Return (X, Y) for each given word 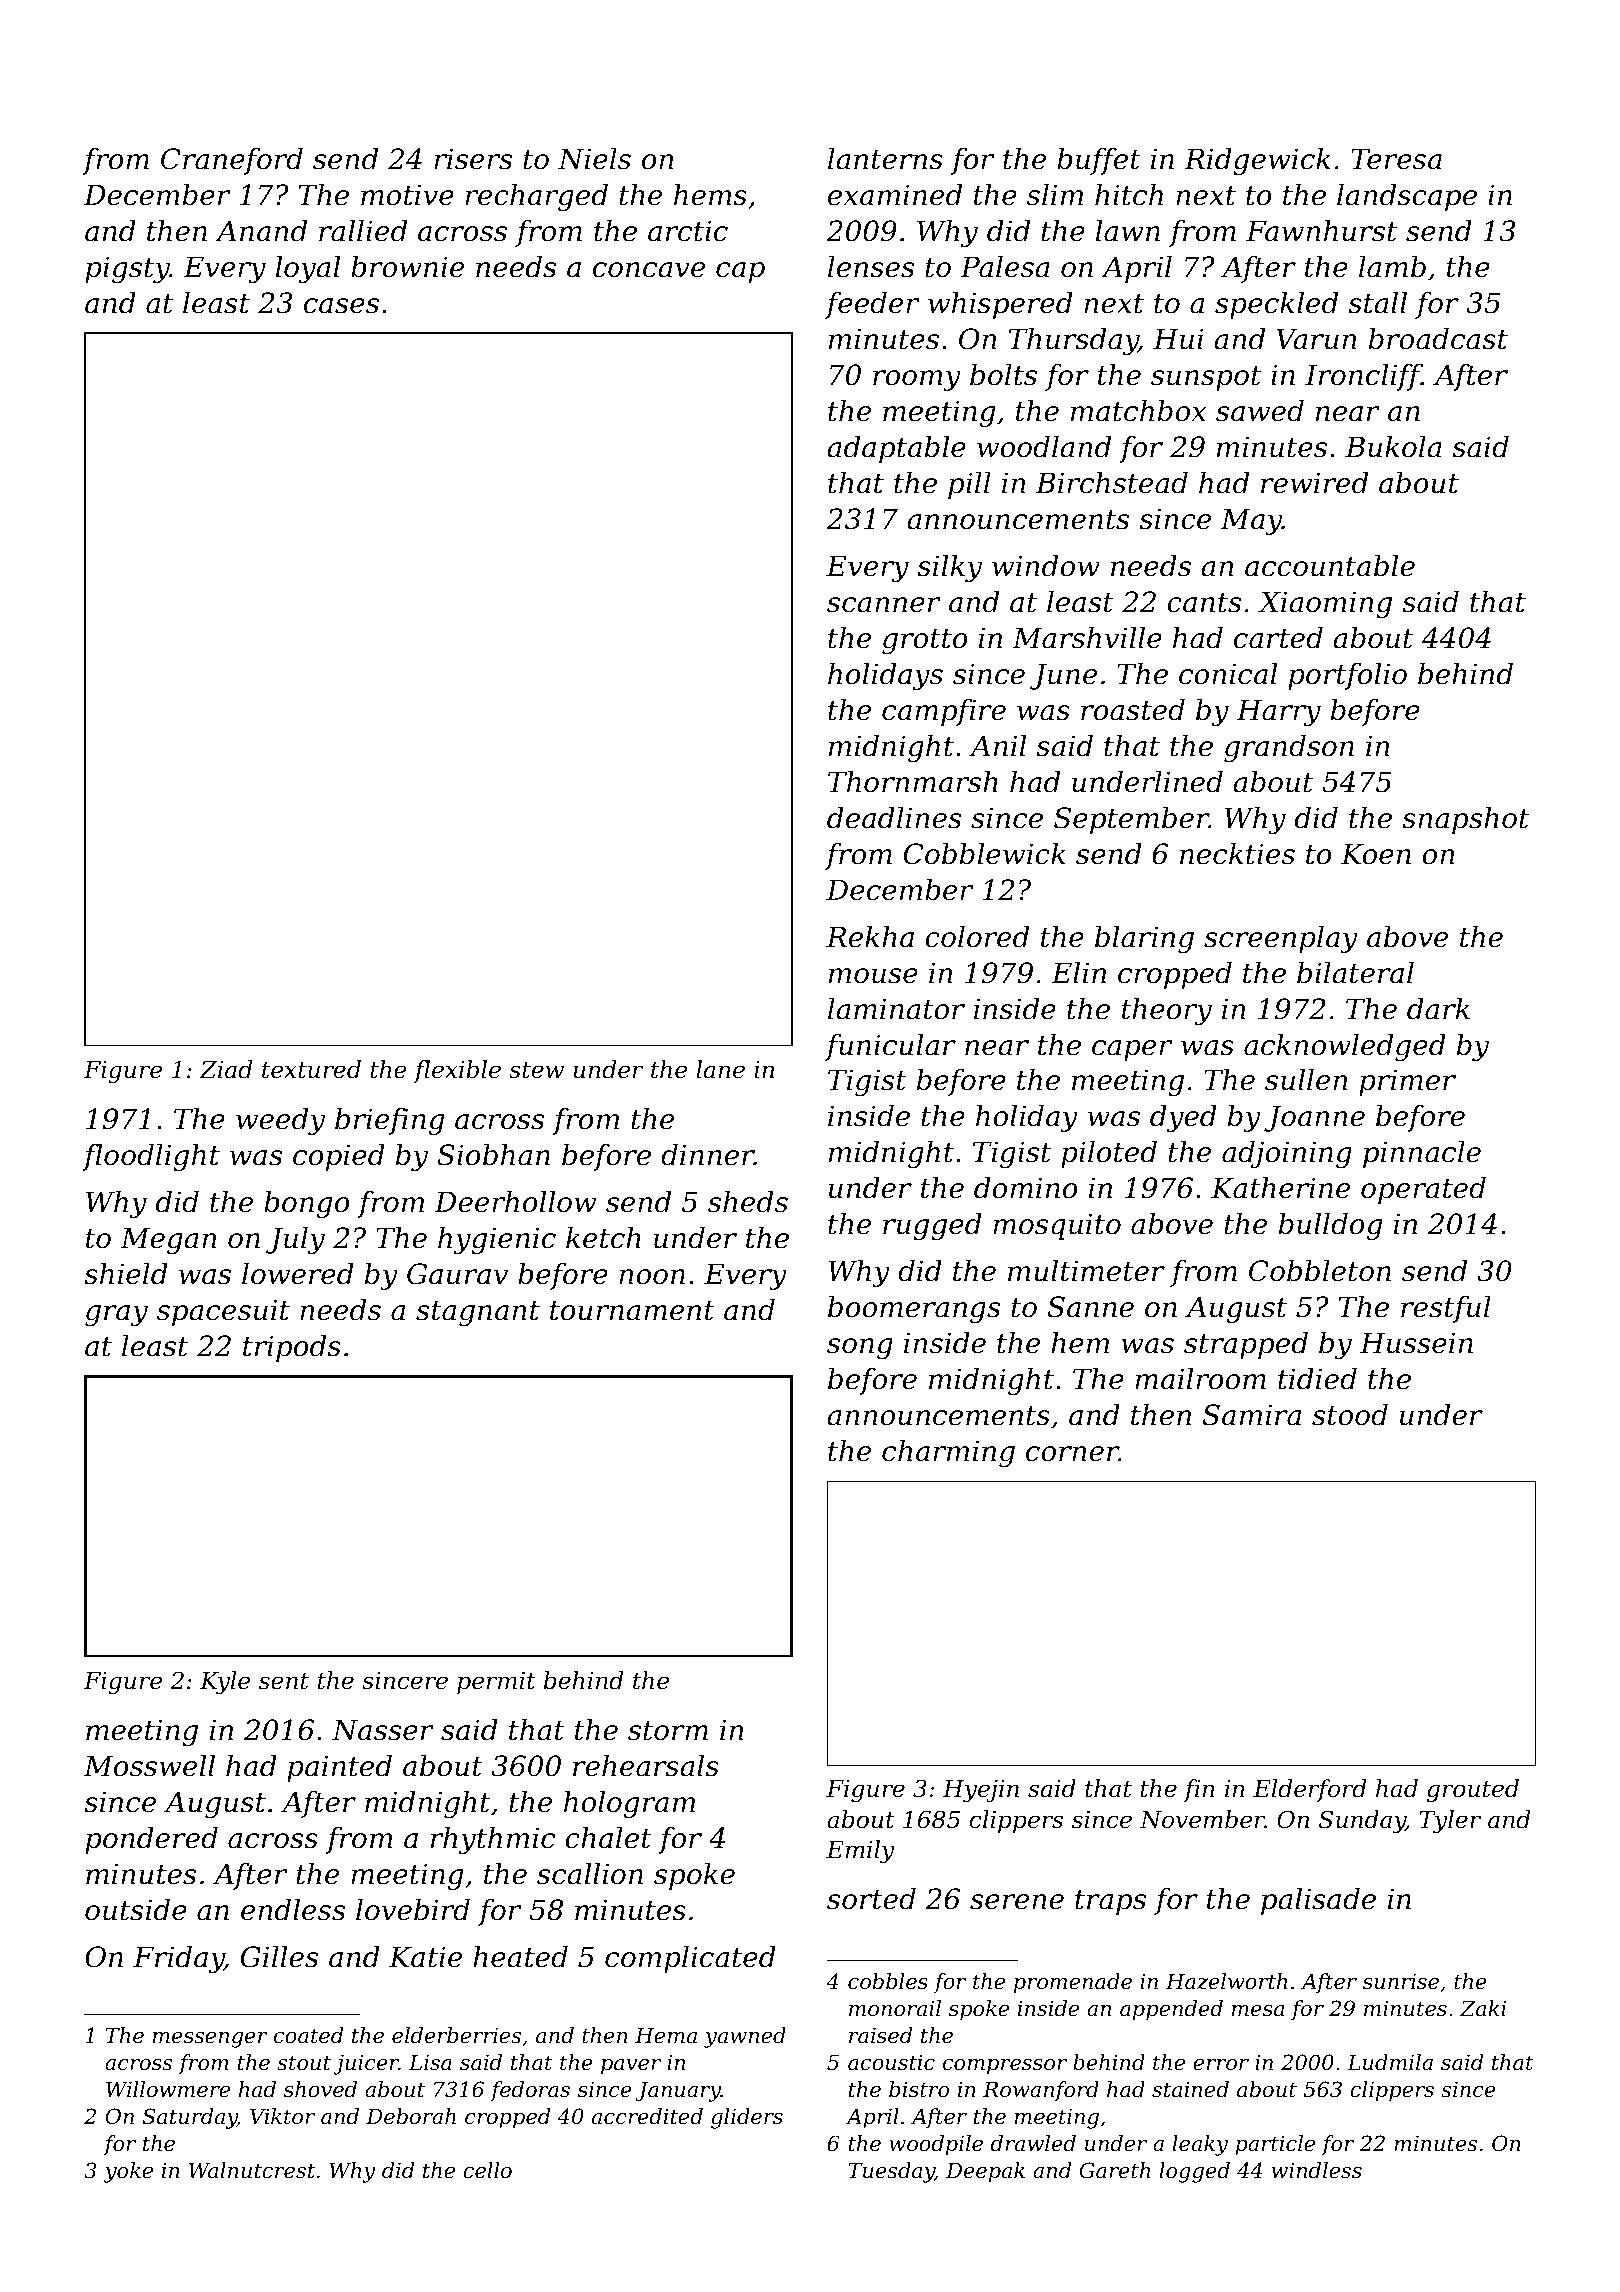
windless (1317, 2170)
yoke (128, 2172)
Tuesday (891, 2172)
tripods (292, 1348)
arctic (688, 231)
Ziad (226, 1069)
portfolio (1347, 676)
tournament (632, 1311)
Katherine (1280, 1188)
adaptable (896, 449)
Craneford (232, 161)
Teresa (1396, 159)
